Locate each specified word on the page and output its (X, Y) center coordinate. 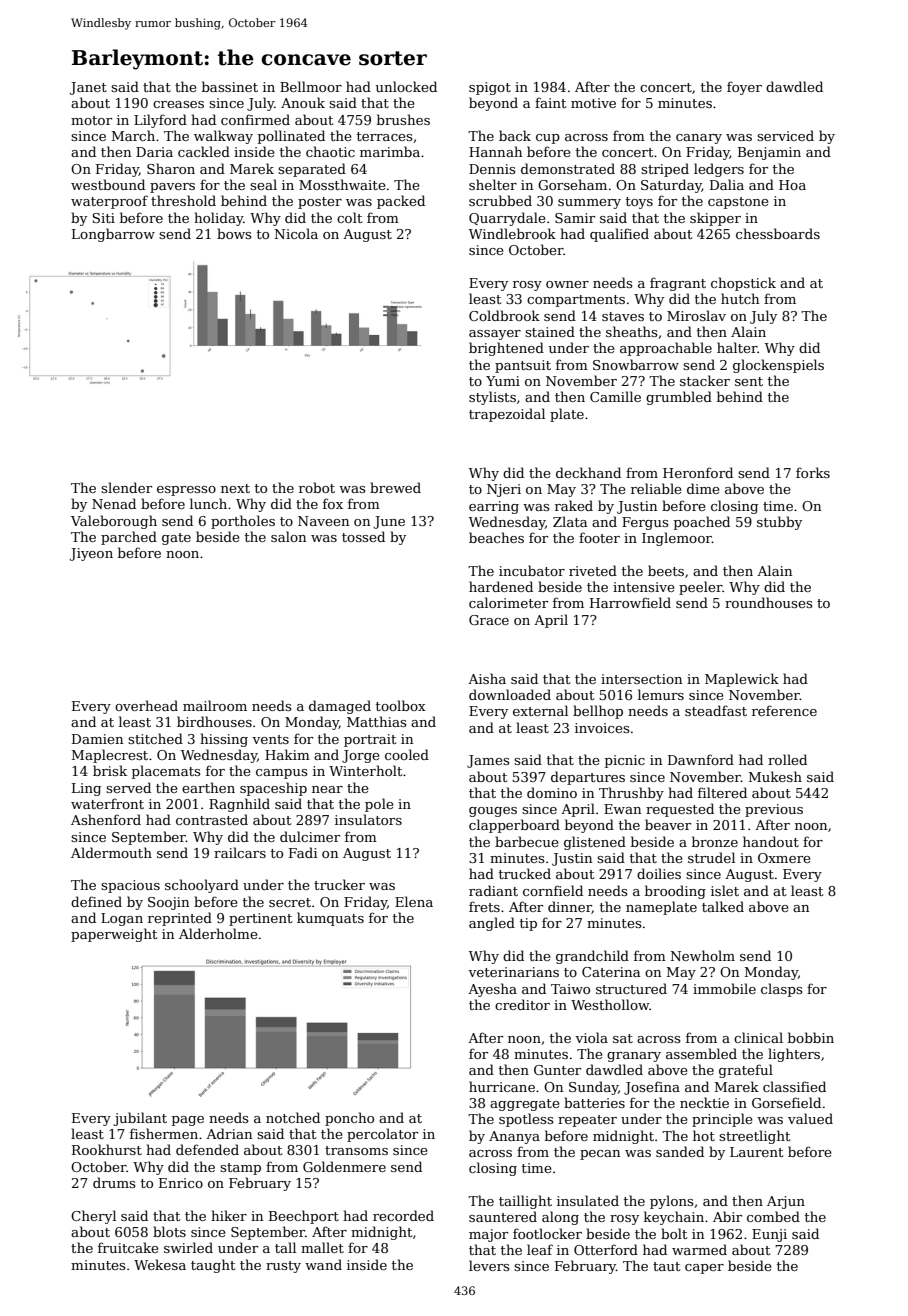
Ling (86, 789)
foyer (744, 88)
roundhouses (769, 602)
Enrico (181, 1183)
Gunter (557, 1070)
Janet (88, 88)
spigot (490, 88)
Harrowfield (630, 602)
